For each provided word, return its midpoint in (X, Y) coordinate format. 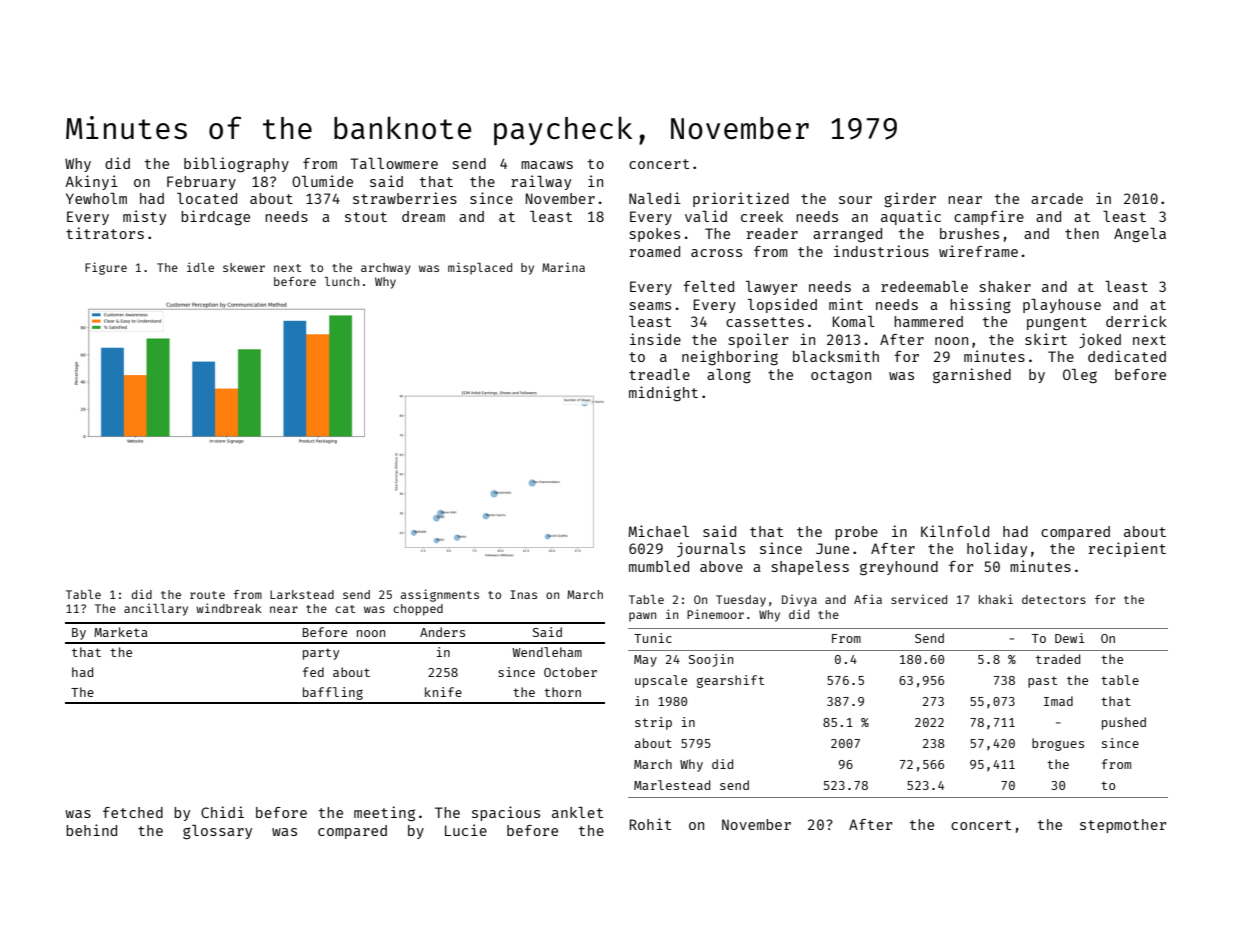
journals (711, 549)
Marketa (121, 632)
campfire (989, 217)
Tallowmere (394, 163)
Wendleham (547, 652)
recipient (1127, 549)
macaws (547, 165)
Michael (658, 531)
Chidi (222, 812)
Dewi (1070, 638)
